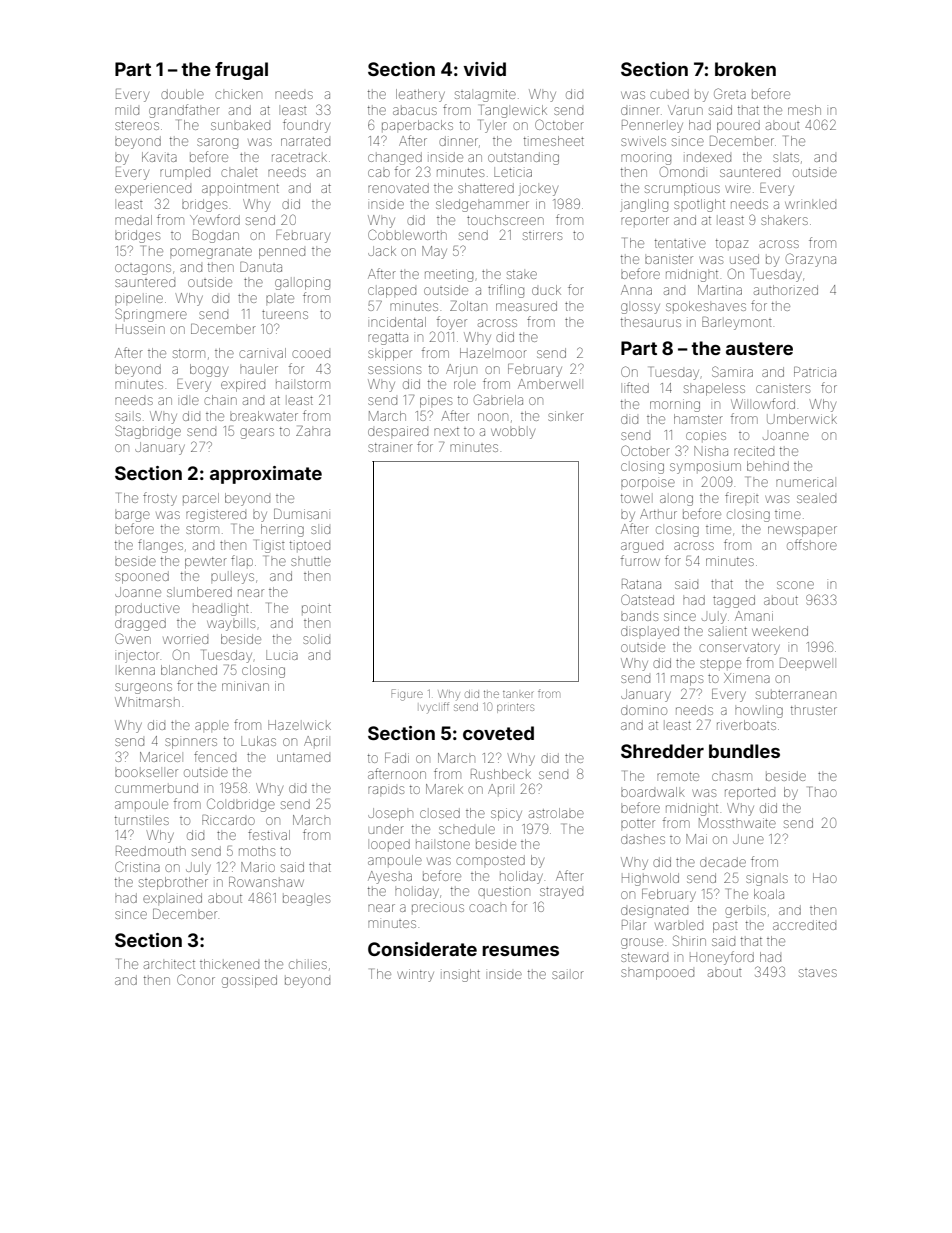 Image resolution: width=952 pixels, height=1233 pixels. Describe the element at coordinates (746, 725) in the screenshot. I see `riverboats` at that location.
